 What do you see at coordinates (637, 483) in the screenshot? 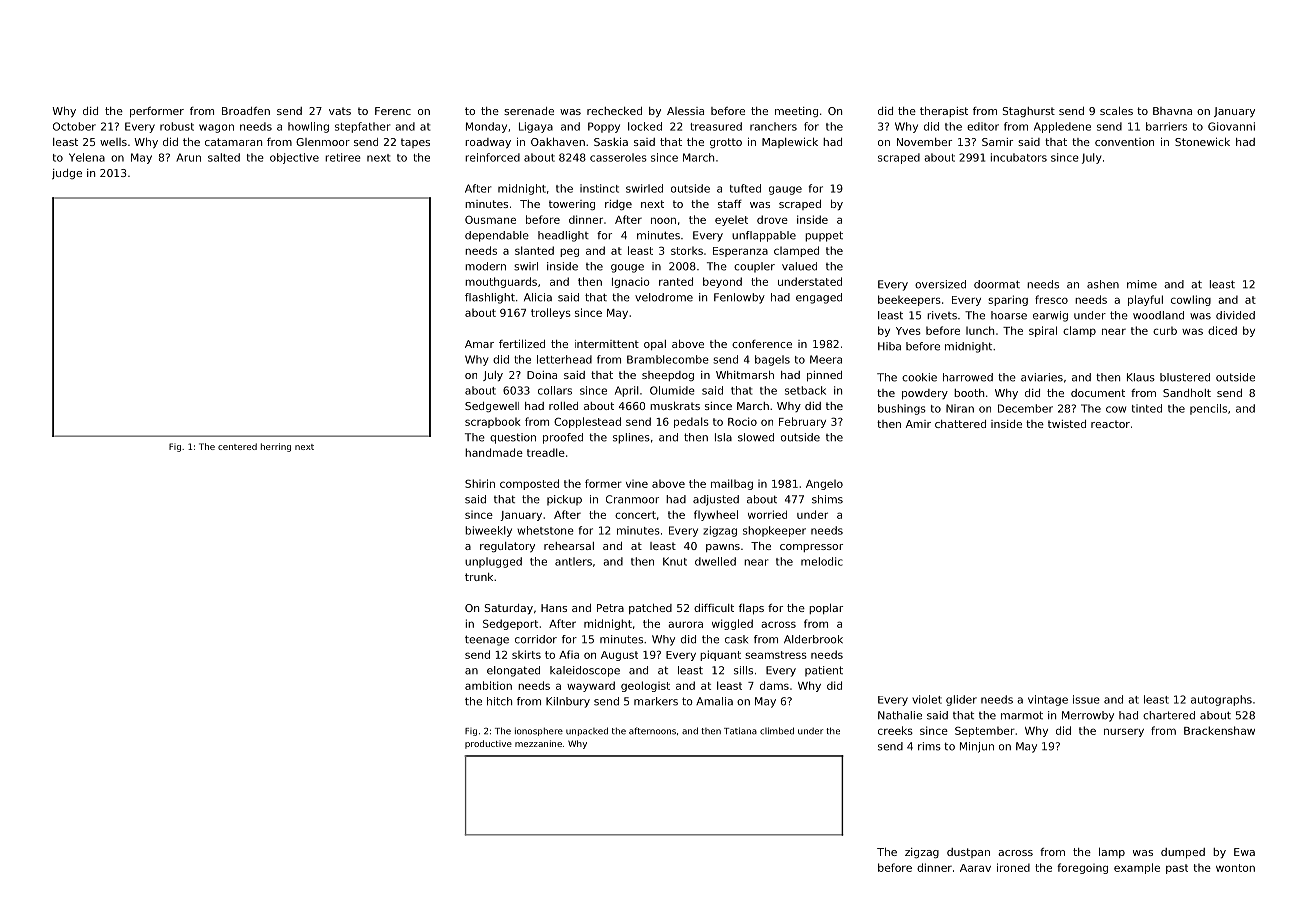
I see `vine` at bounding box center [637, 483].
